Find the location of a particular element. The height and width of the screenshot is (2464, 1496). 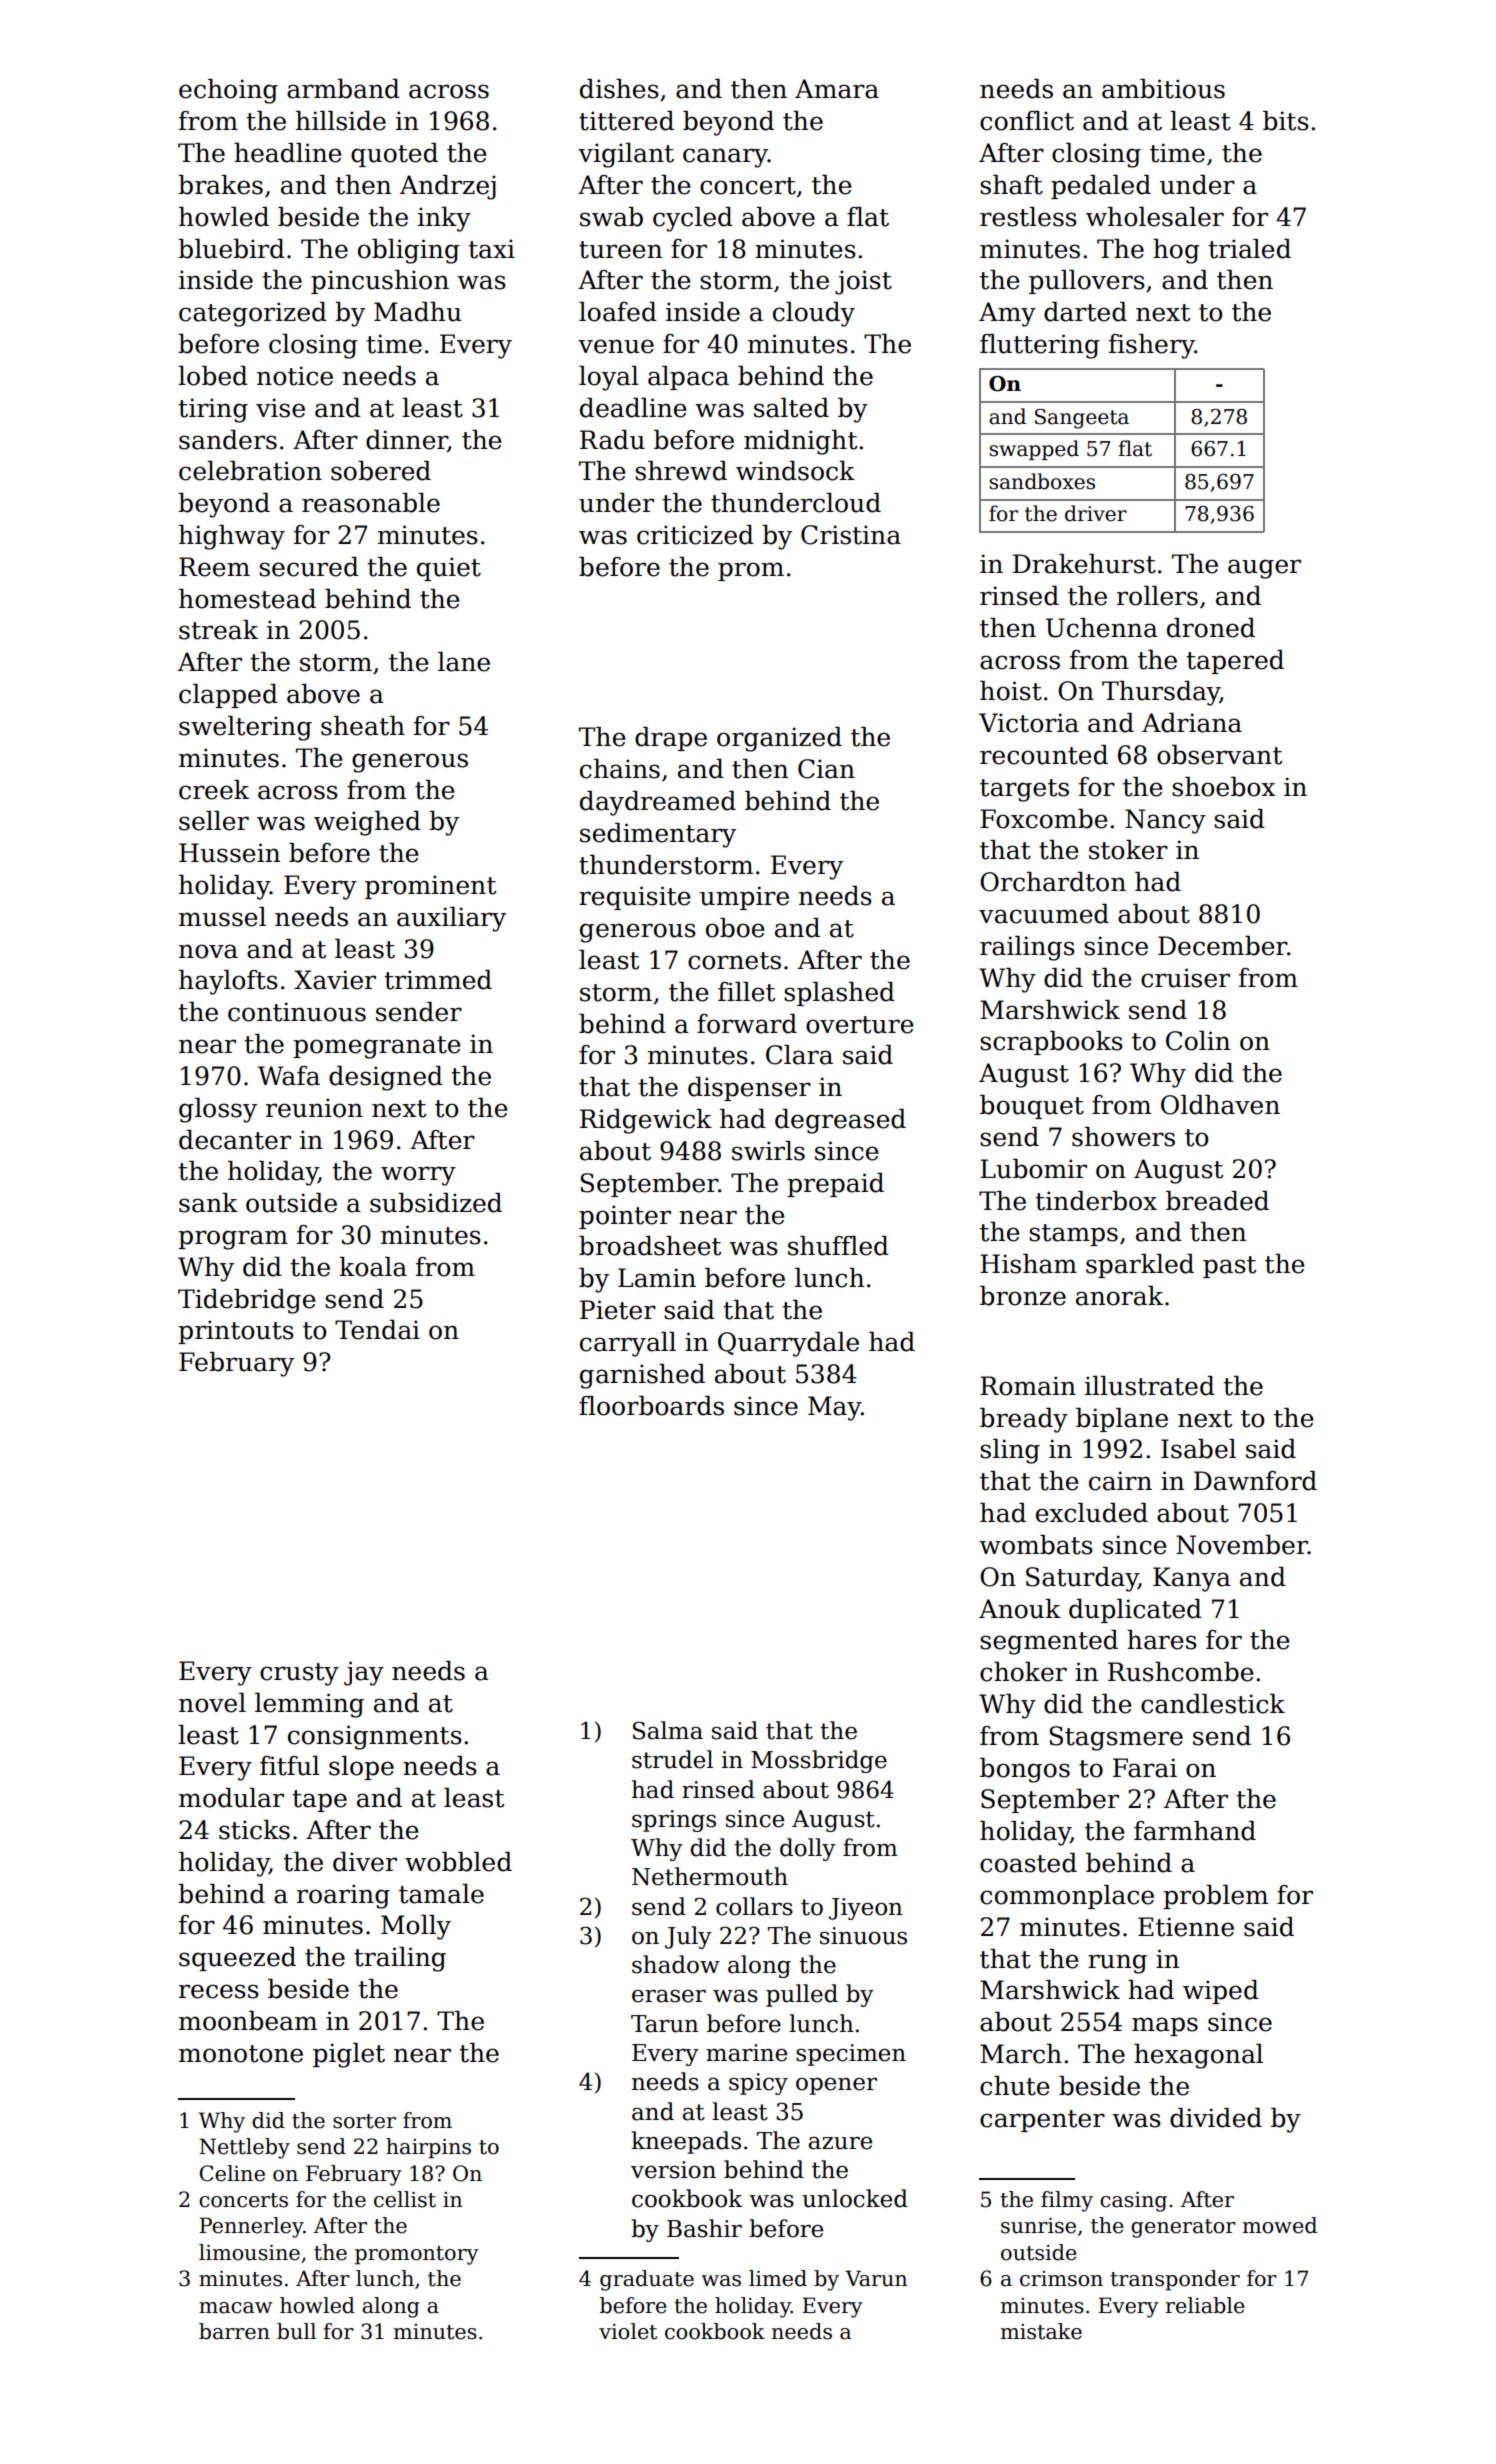

novel is located at coordinates (212, 1703).
